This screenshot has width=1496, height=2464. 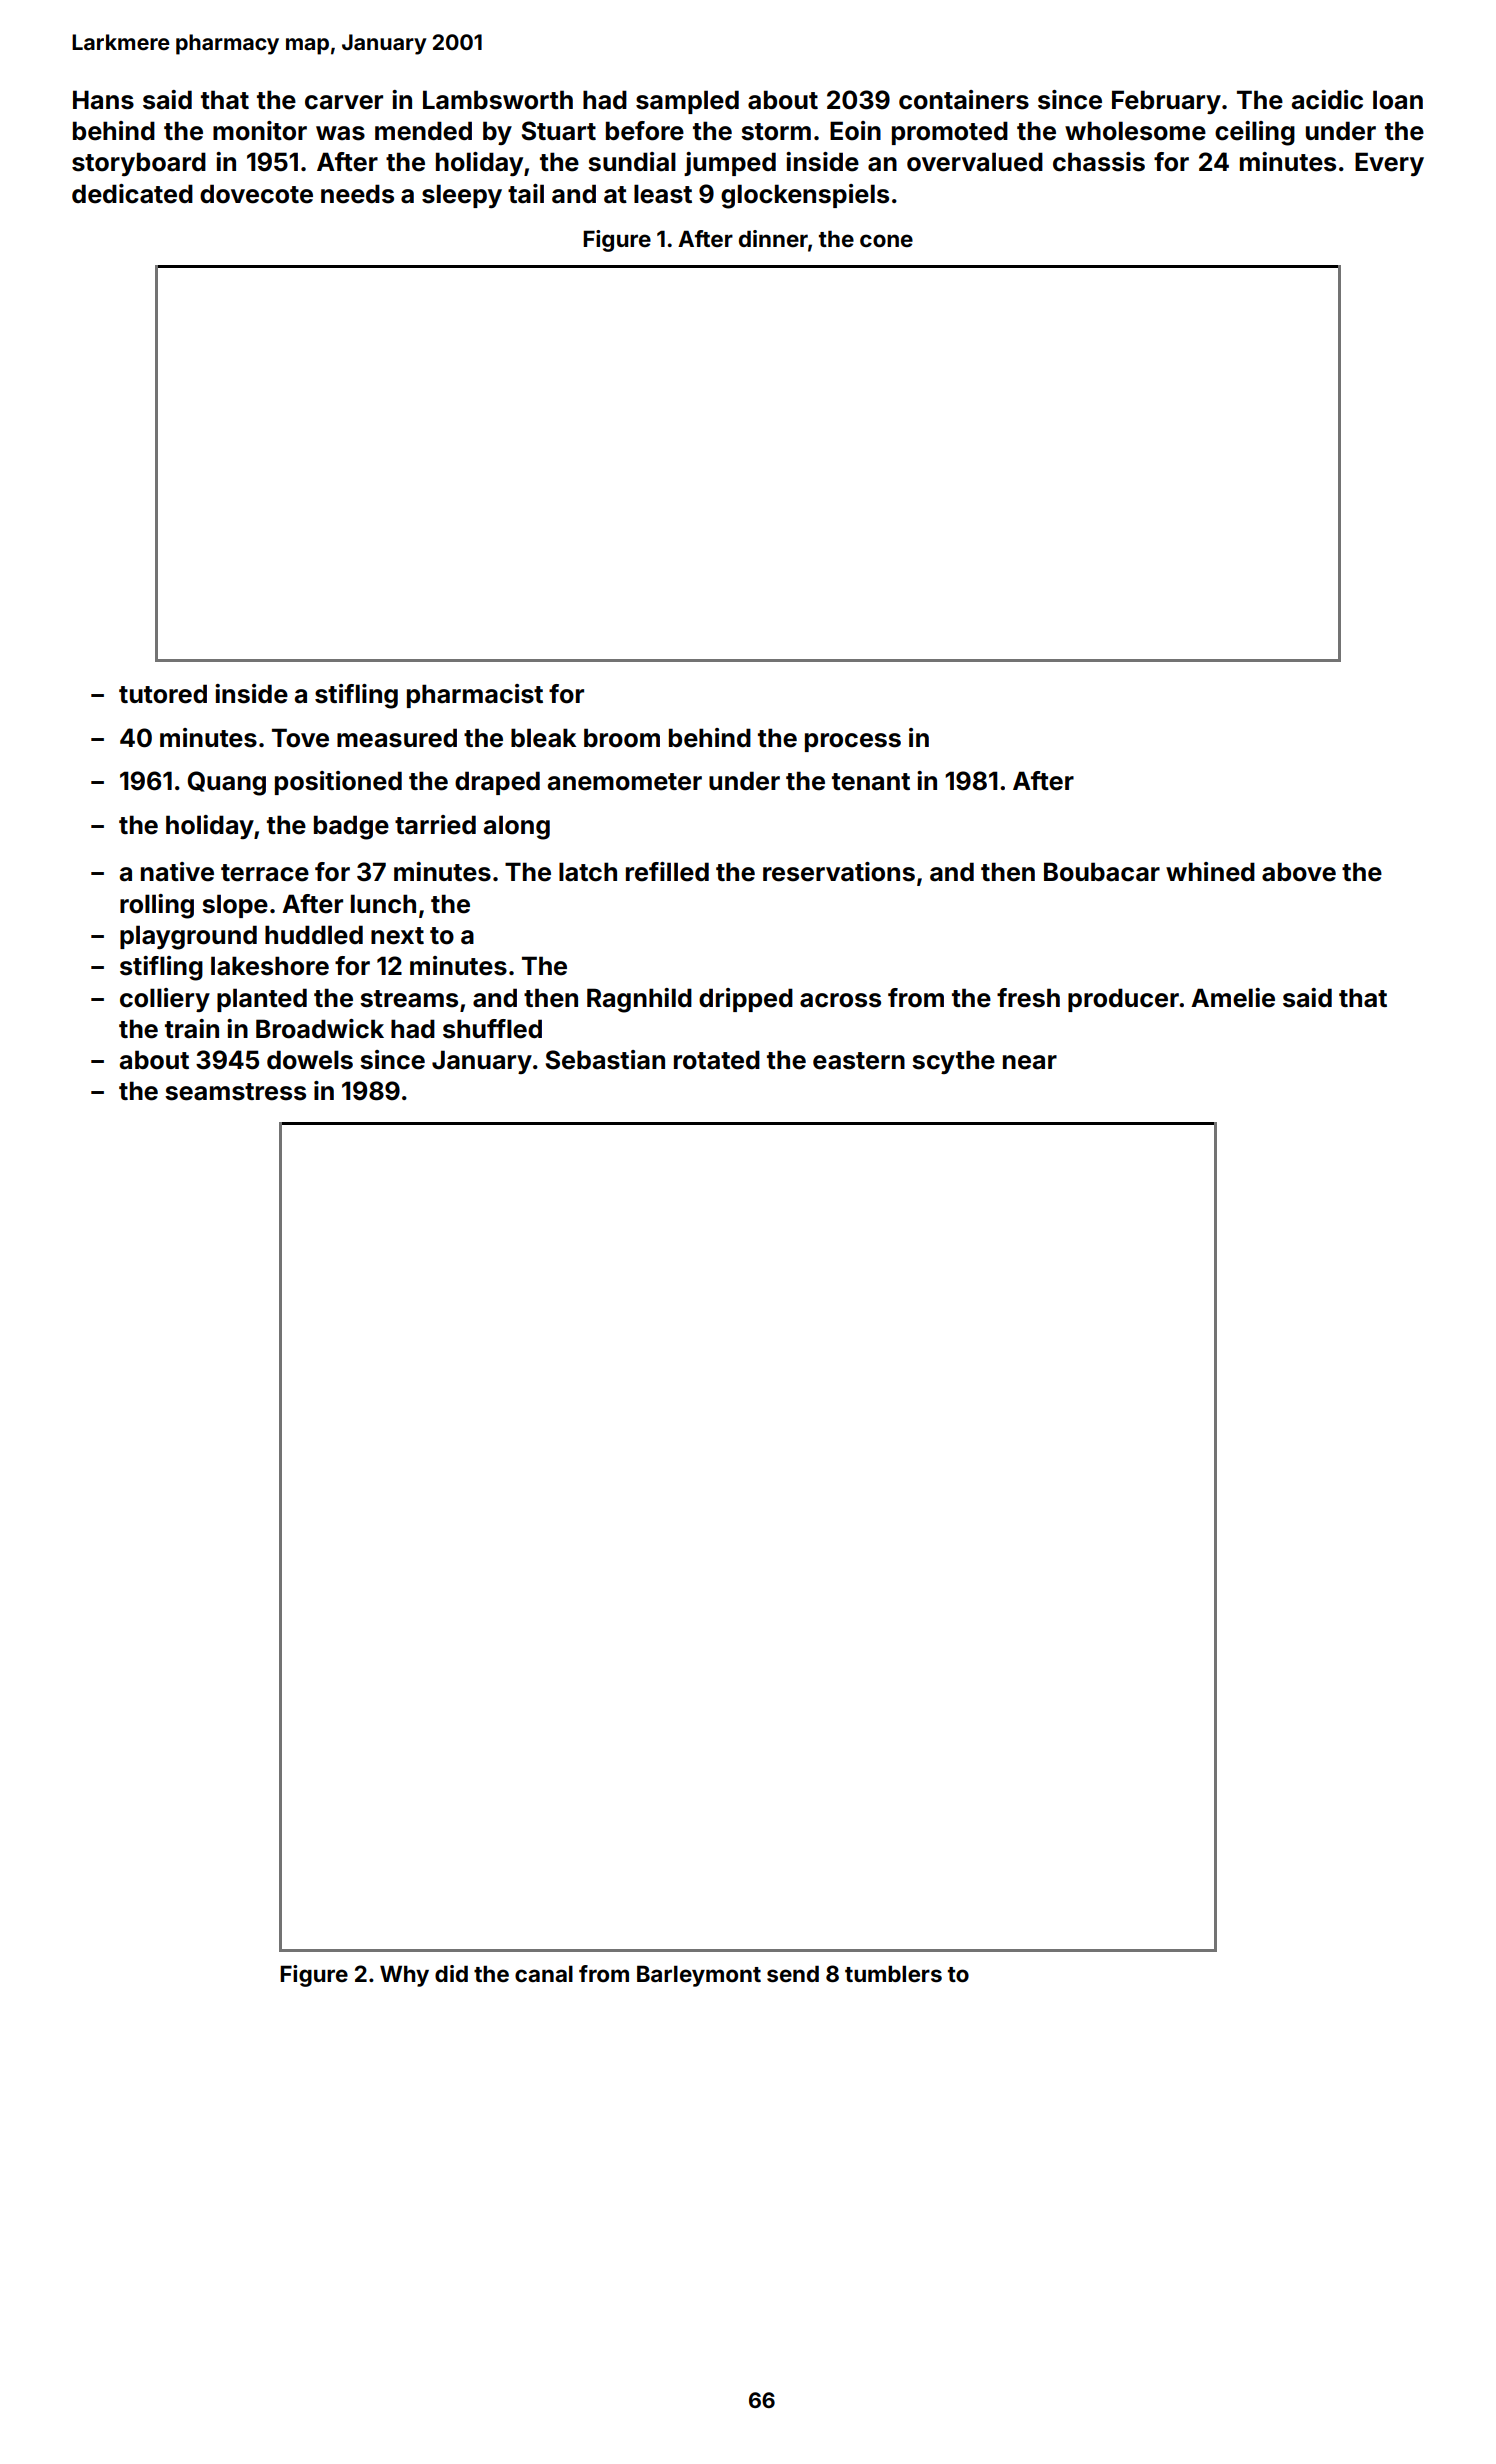 I want to click on Quang, so click(x=227, y=783).
